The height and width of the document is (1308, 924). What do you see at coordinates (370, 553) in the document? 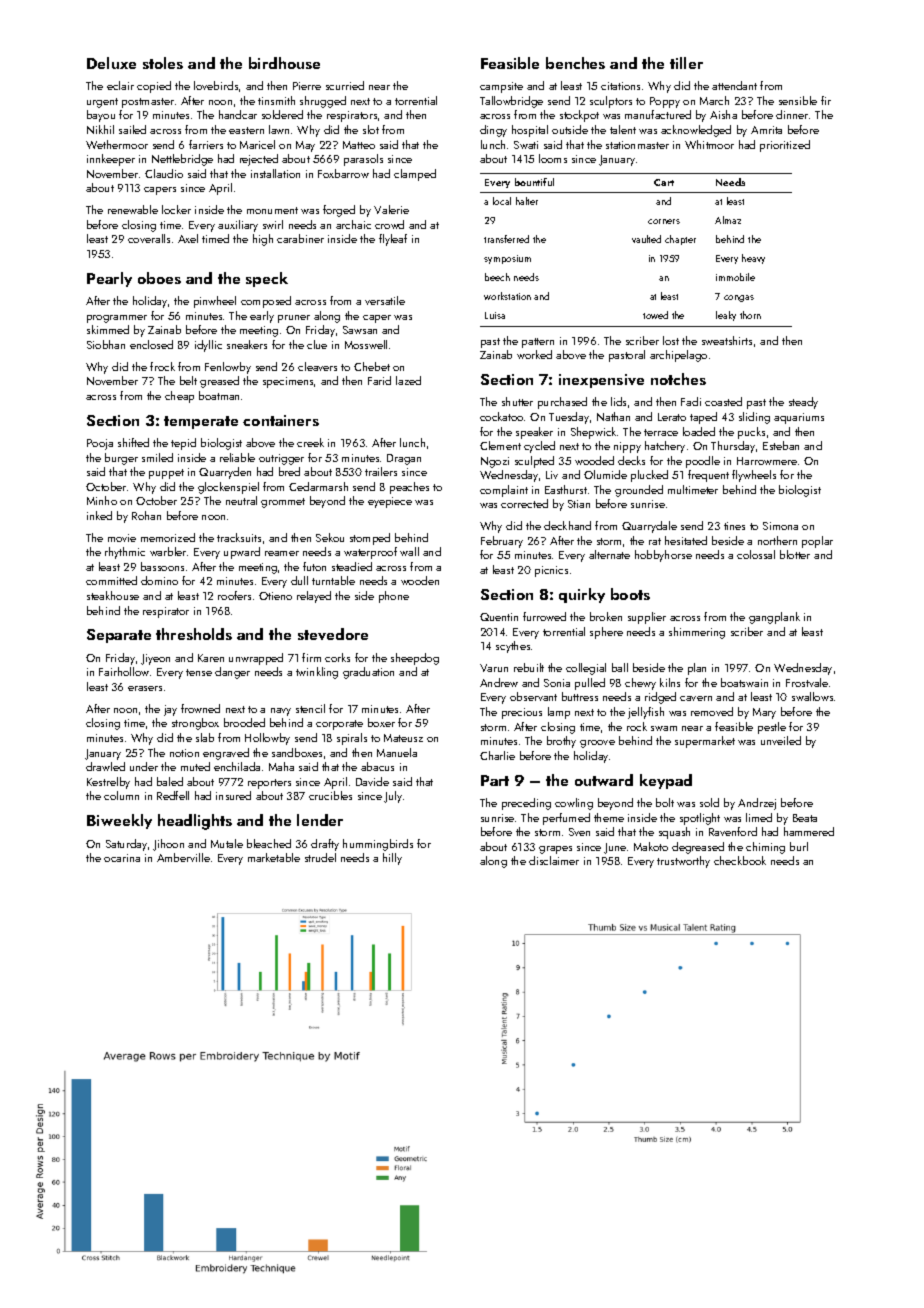
I see `waterproof` at bounding box center [370, 553].
